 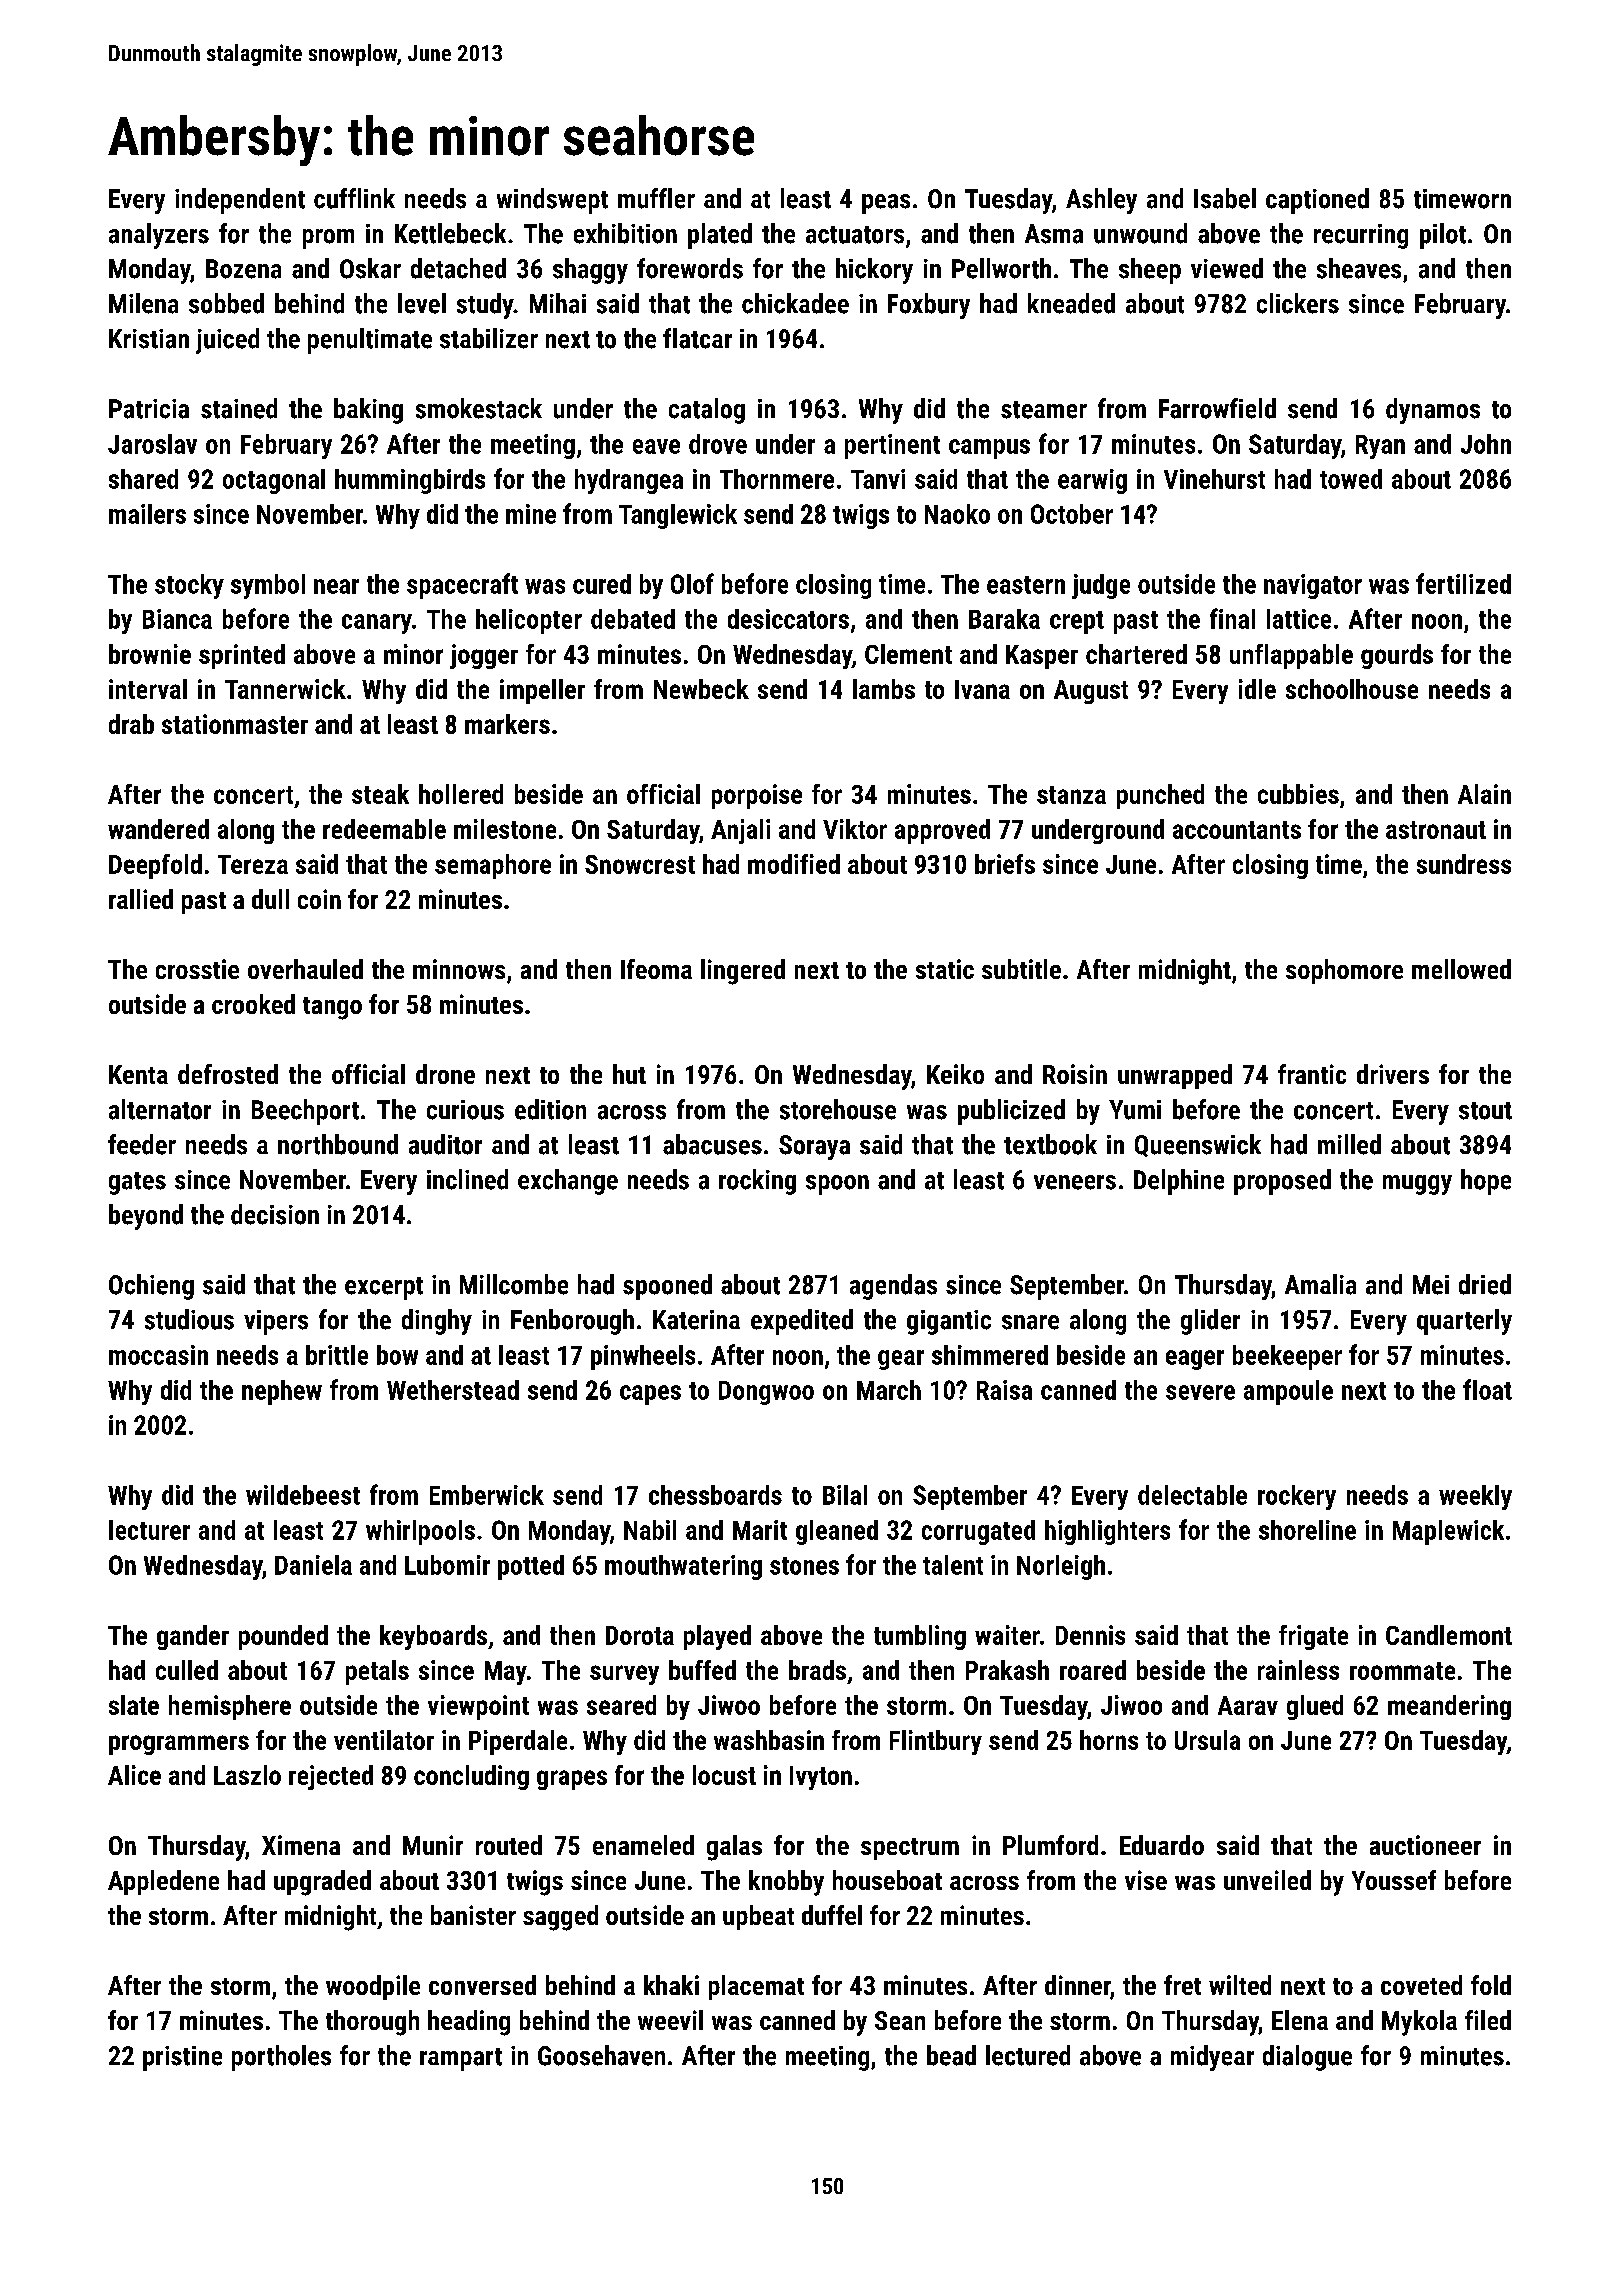 What do you see at coordinates (1298, 794) in the screenshot?
I see `cubbies` at bounding box center [1298, 794].
